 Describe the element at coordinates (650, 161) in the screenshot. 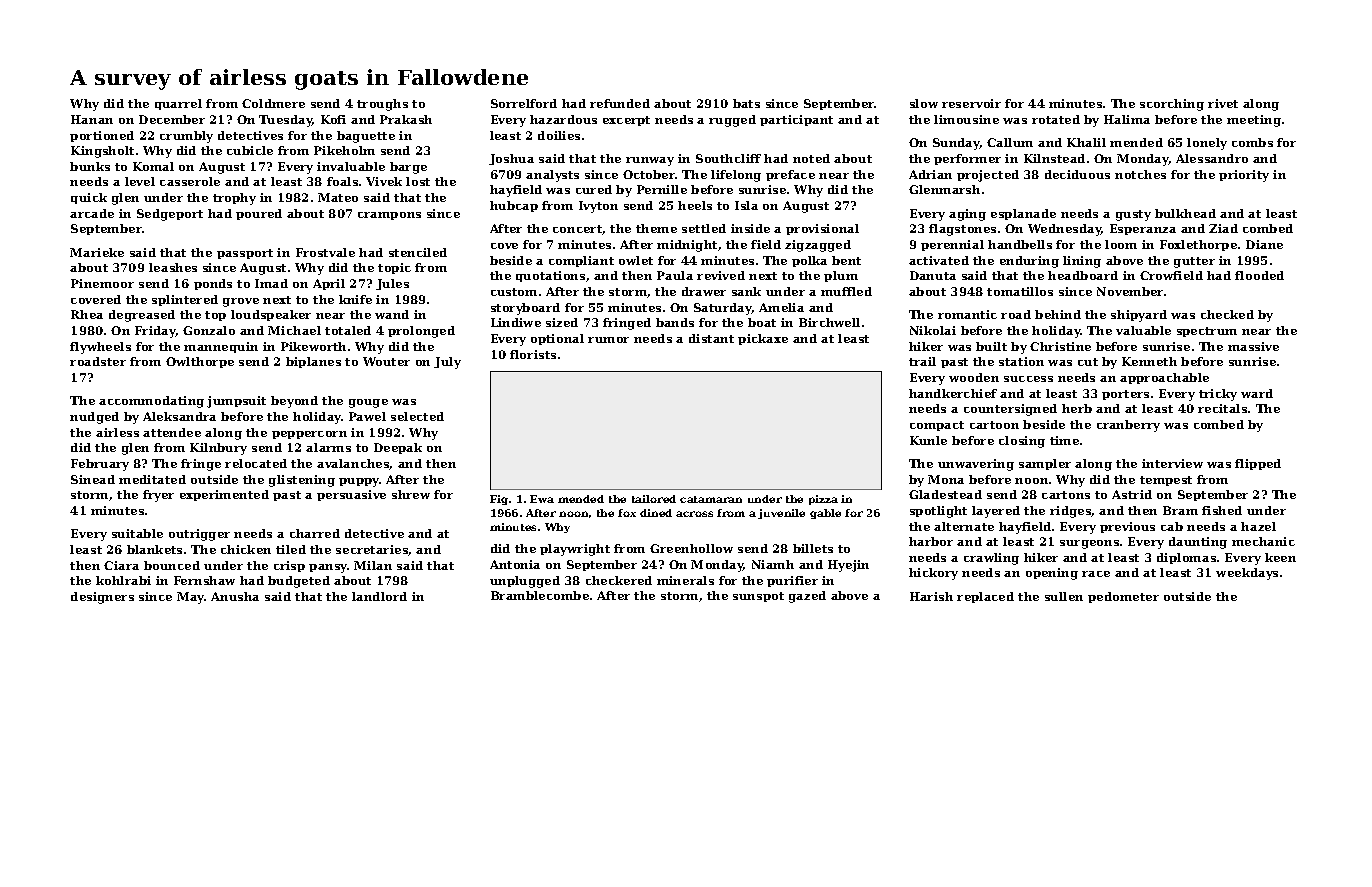

I see `runway` at that location.
